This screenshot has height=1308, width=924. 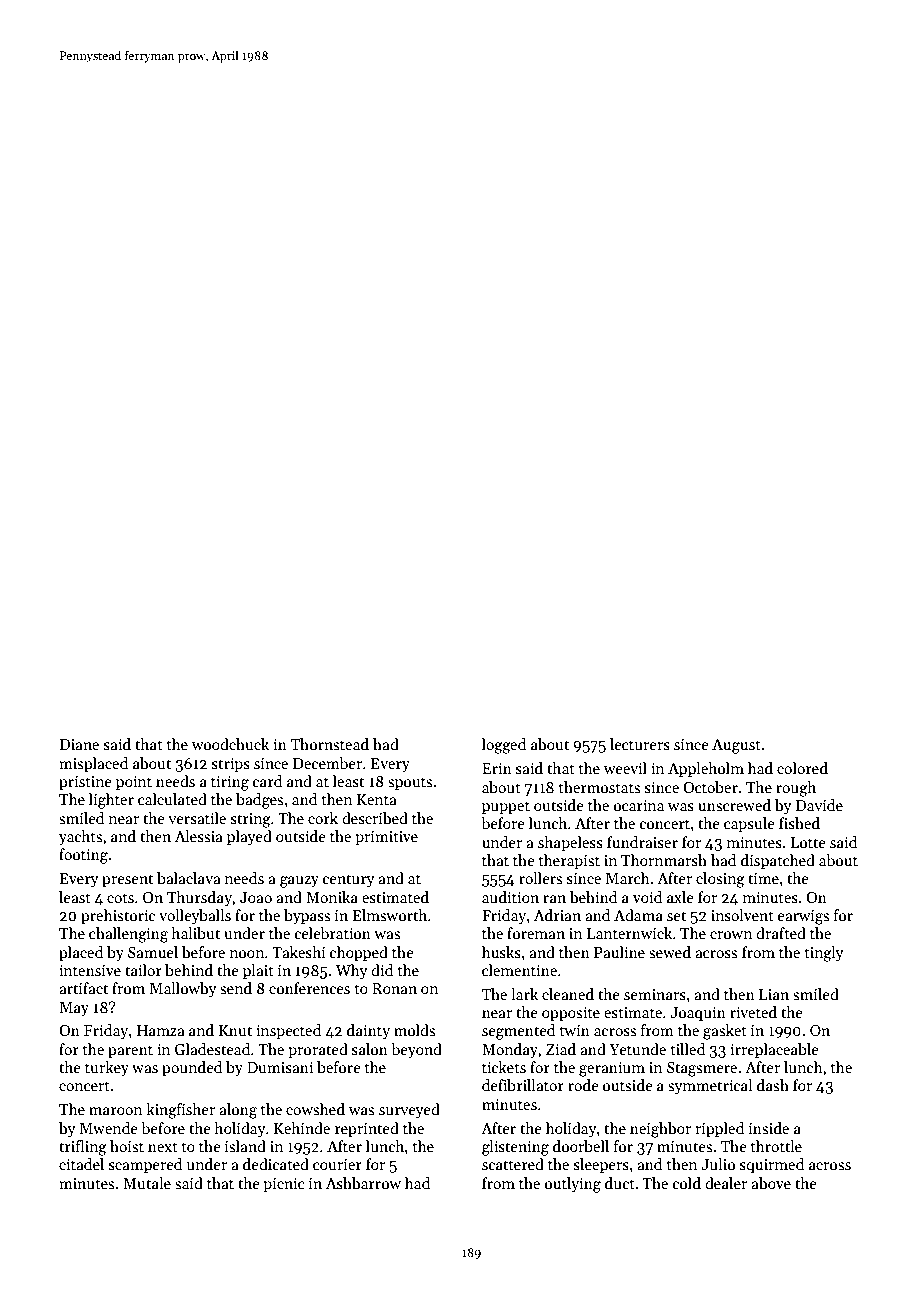 I want to click on logged, so click(x=504, y=746).
